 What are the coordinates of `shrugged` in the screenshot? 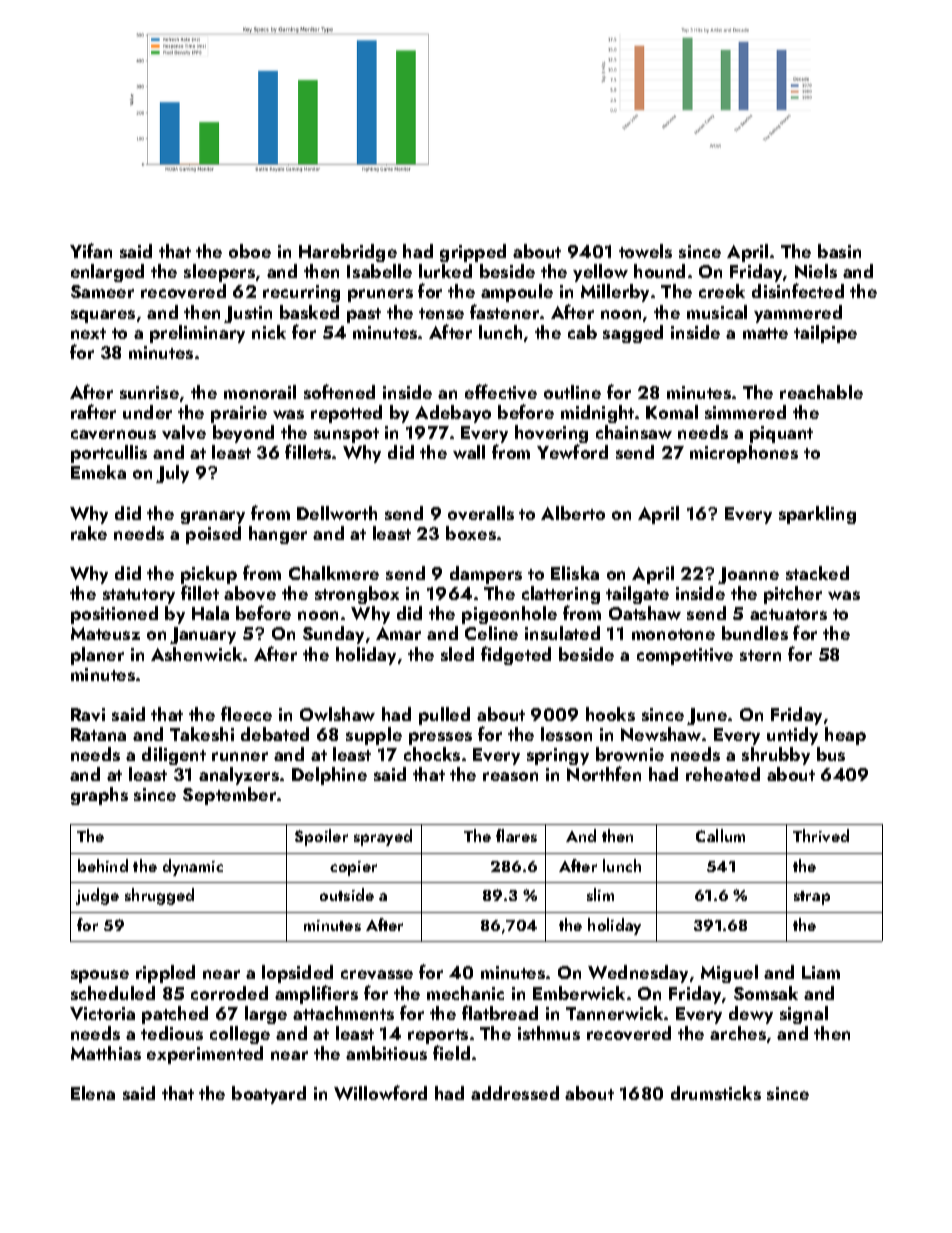 It's located at (159, 896).
